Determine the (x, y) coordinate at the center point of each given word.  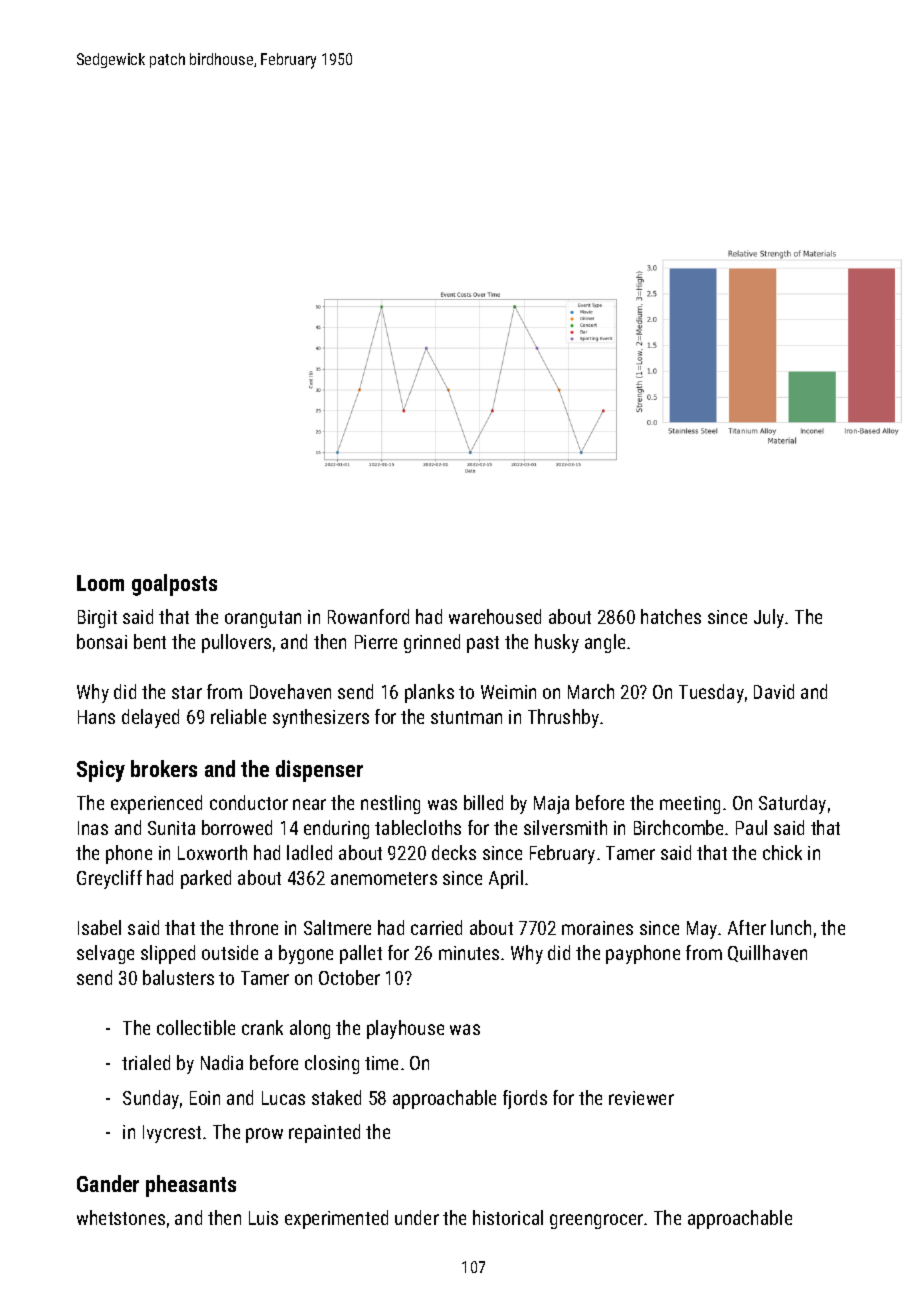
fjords (525, 1099)
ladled (309, 852)
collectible (196, 1027)
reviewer (641, 1098)
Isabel (99, 927)
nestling (390, 804)
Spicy (101, 771)
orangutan (263, 619)
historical (508, 1217)
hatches (671, 616)
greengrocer (596, 1221)
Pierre (376, 642)
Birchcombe (678, 827)
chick (782, 852)
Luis (263, 1218)
